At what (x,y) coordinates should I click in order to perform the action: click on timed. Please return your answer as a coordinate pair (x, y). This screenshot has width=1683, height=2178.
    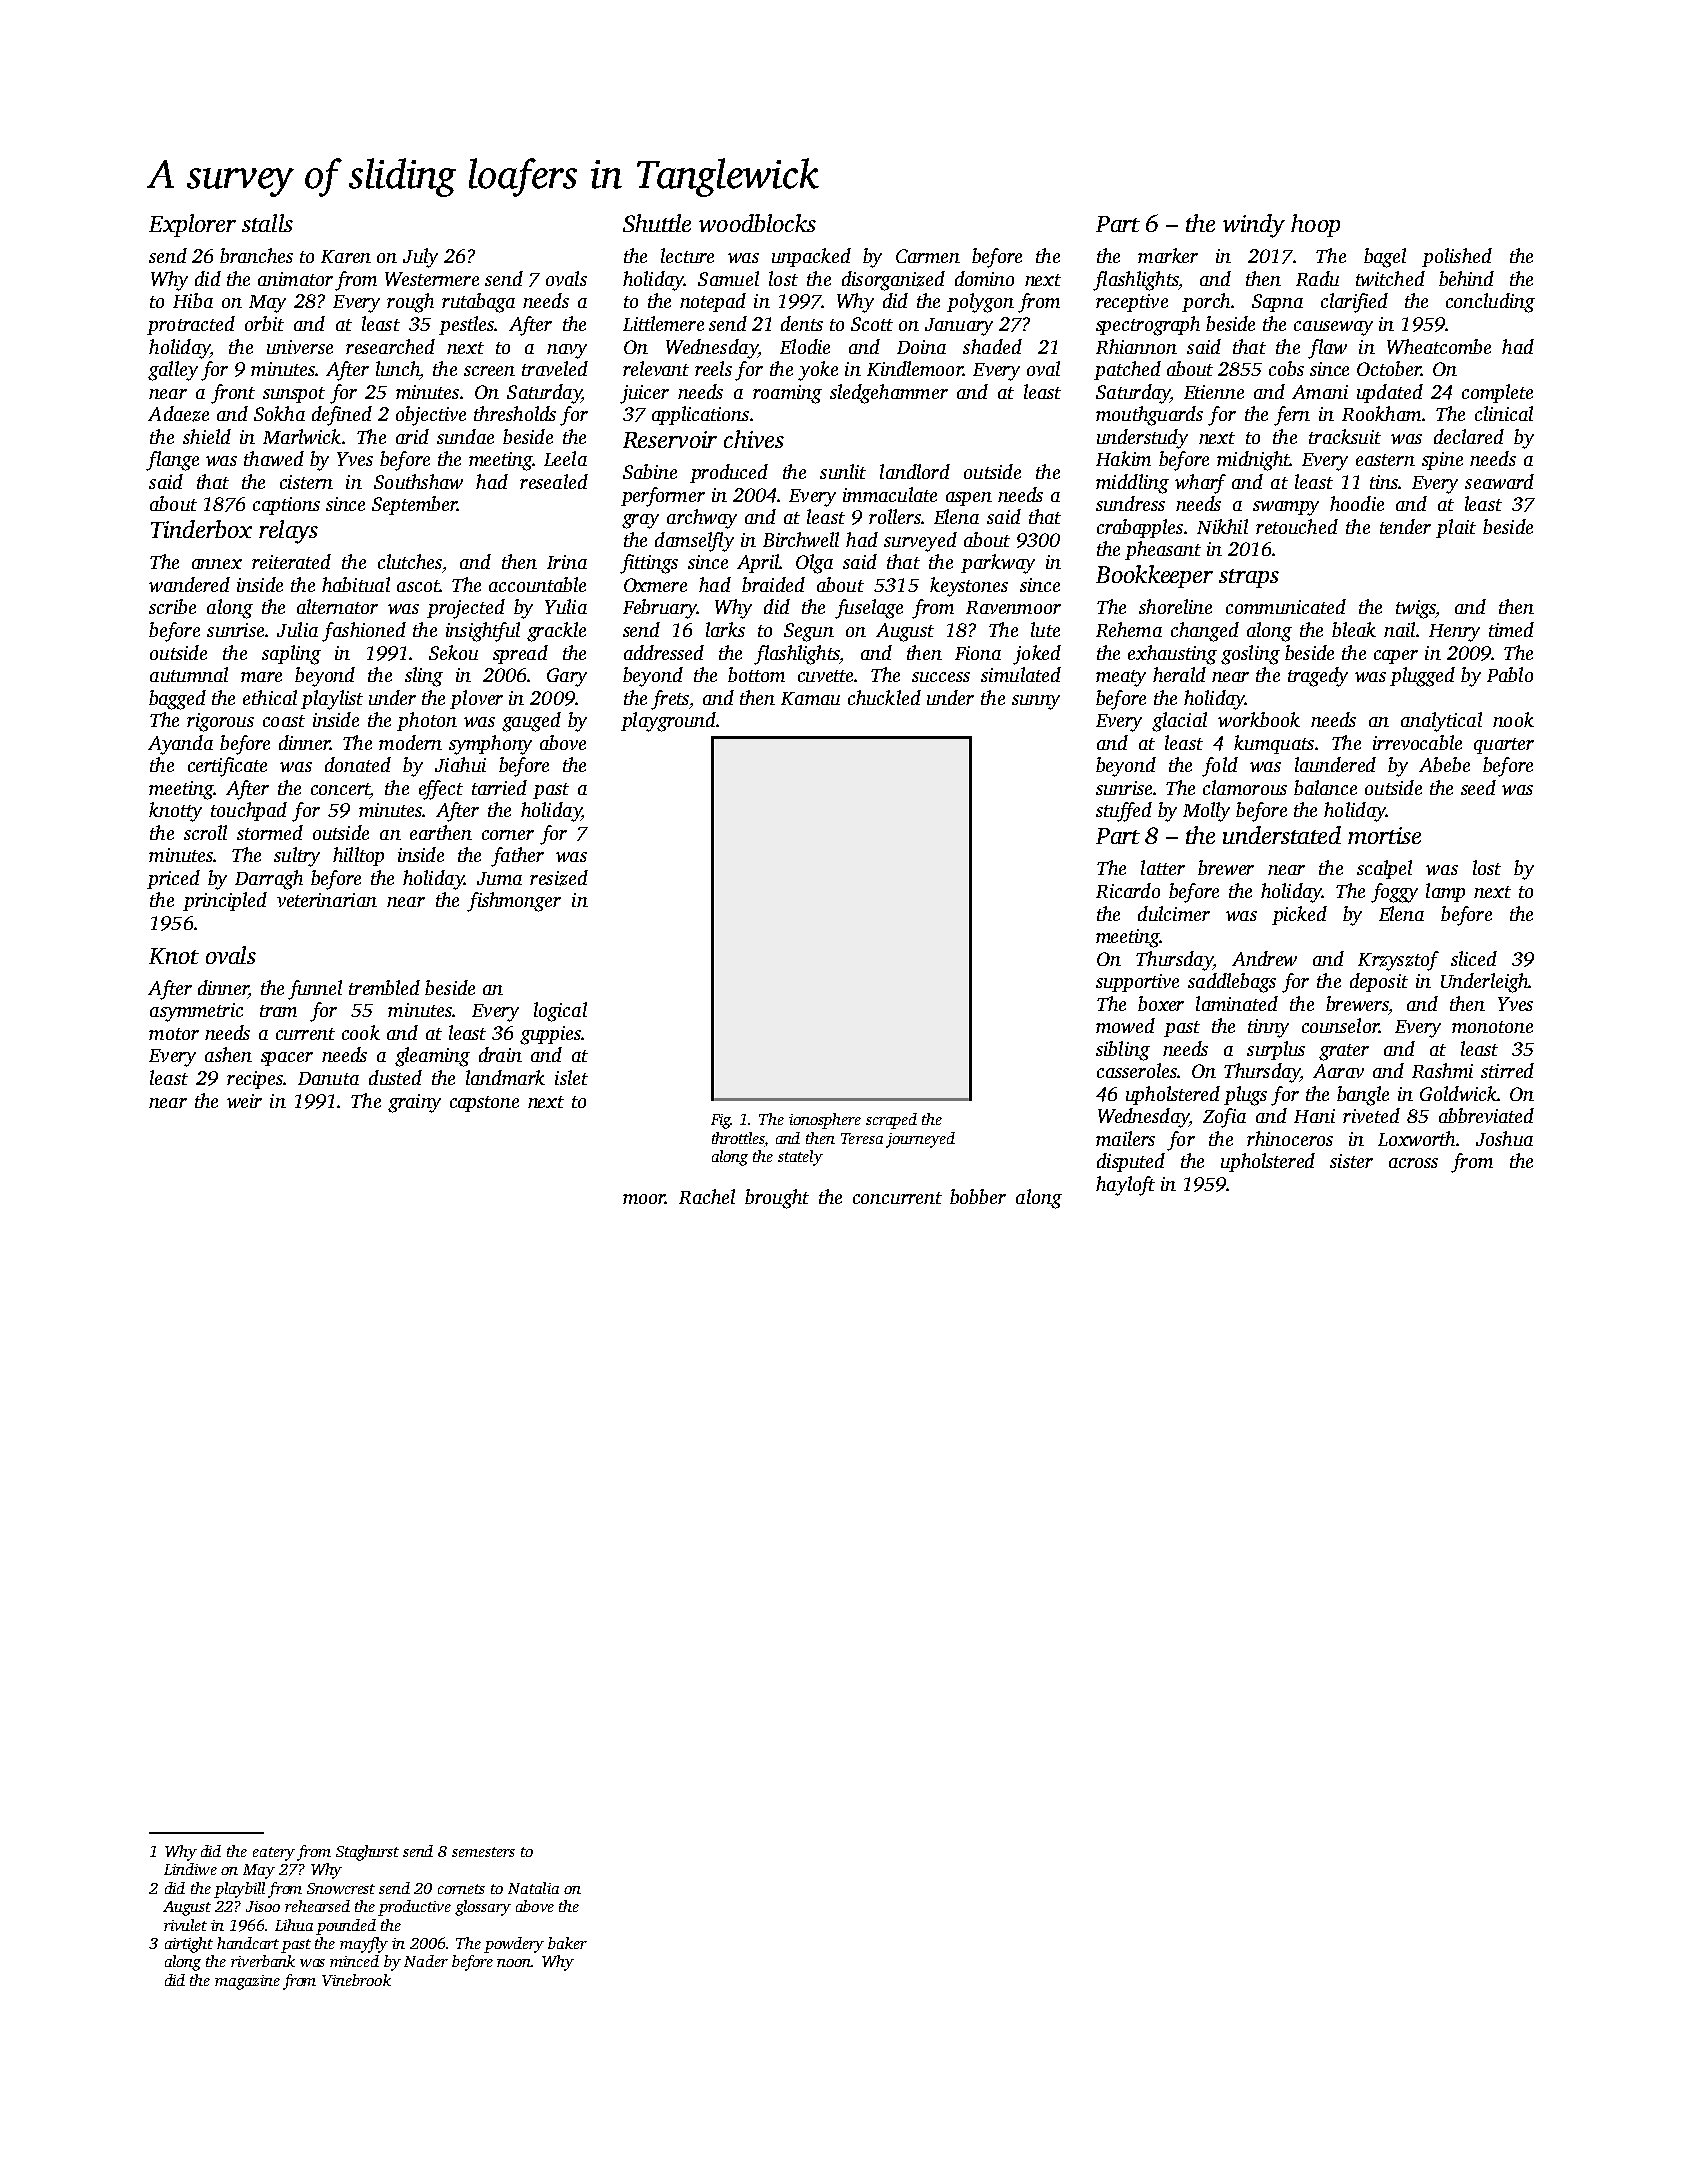
    Looking at the image, I should click on (1511, 629).
